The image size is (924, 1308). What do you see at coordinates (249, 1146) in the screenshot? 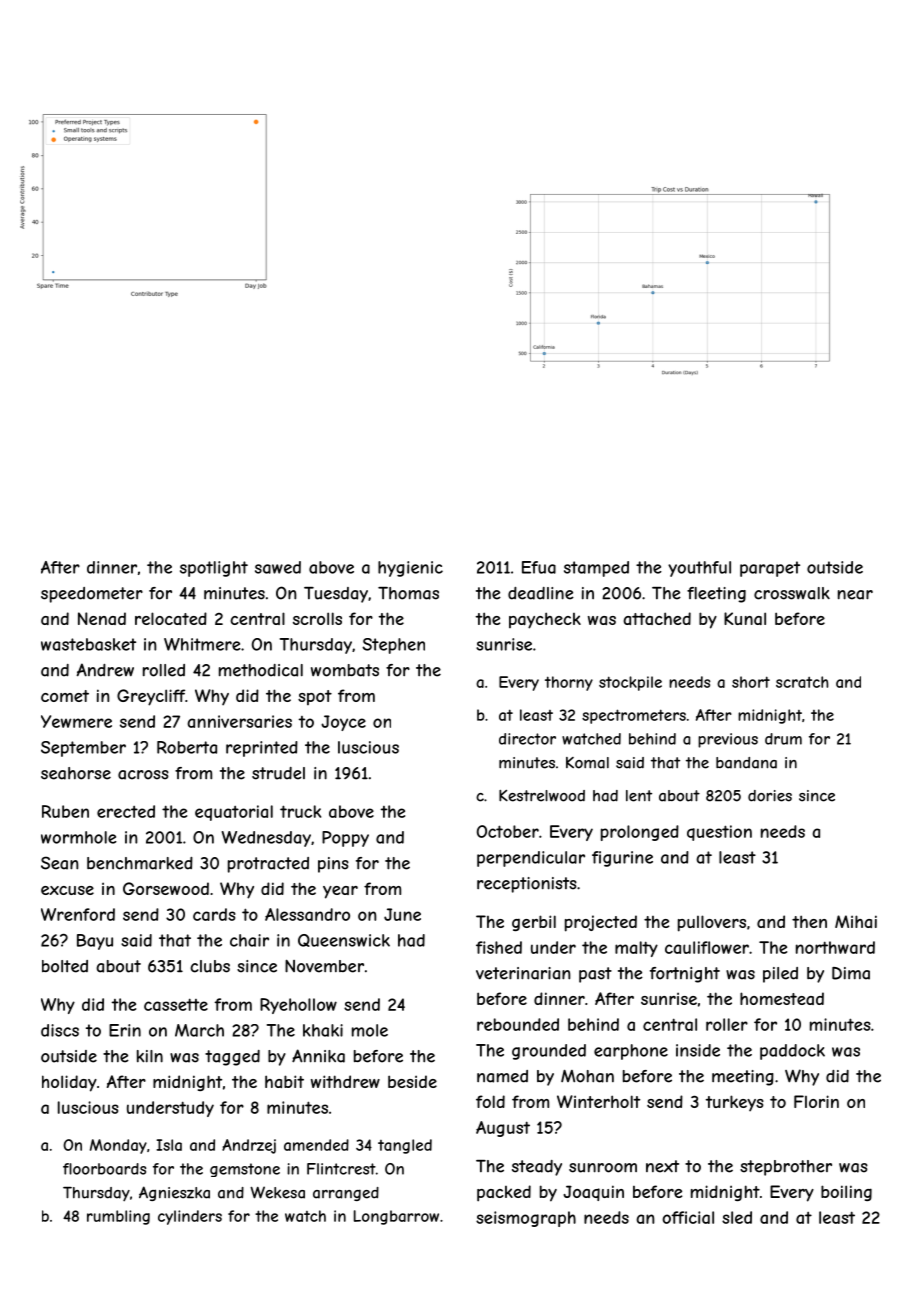
I see `Andrzej` at bounding box center [249, 1146].
